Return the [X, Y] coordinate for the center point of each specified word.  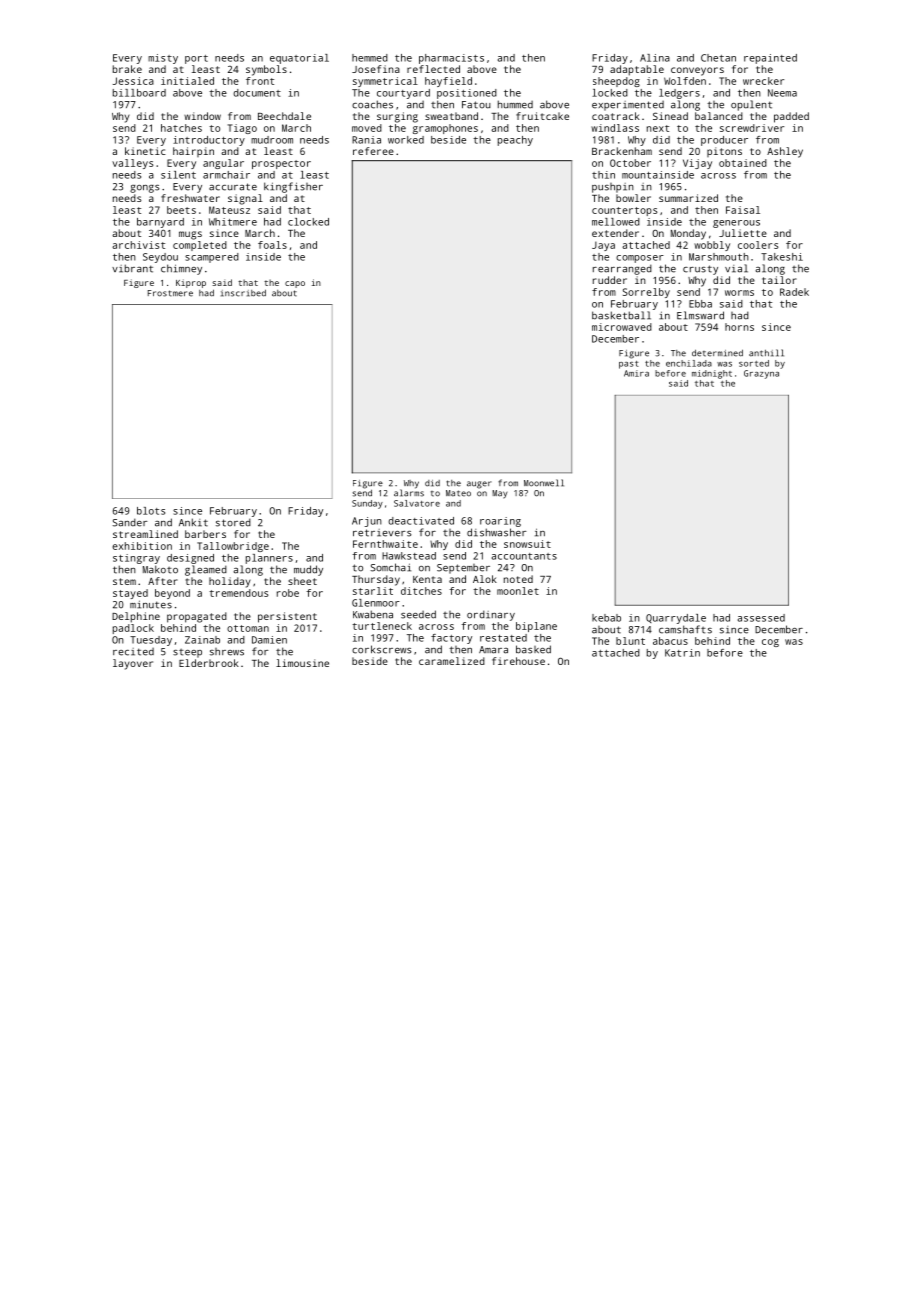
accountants [524, 556]
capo [295, 284]
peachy [515, 141]
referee [373, 151]
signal [245, 199]
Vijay [697, 164]
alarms [409, 493]
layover [133, 664]
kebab [606, 618]
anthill [766, 353]
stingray [136, 559]
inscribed [243, 293]
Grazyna [761, 374]
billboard [139, 93]
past [629, 365]
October [630, 163]
